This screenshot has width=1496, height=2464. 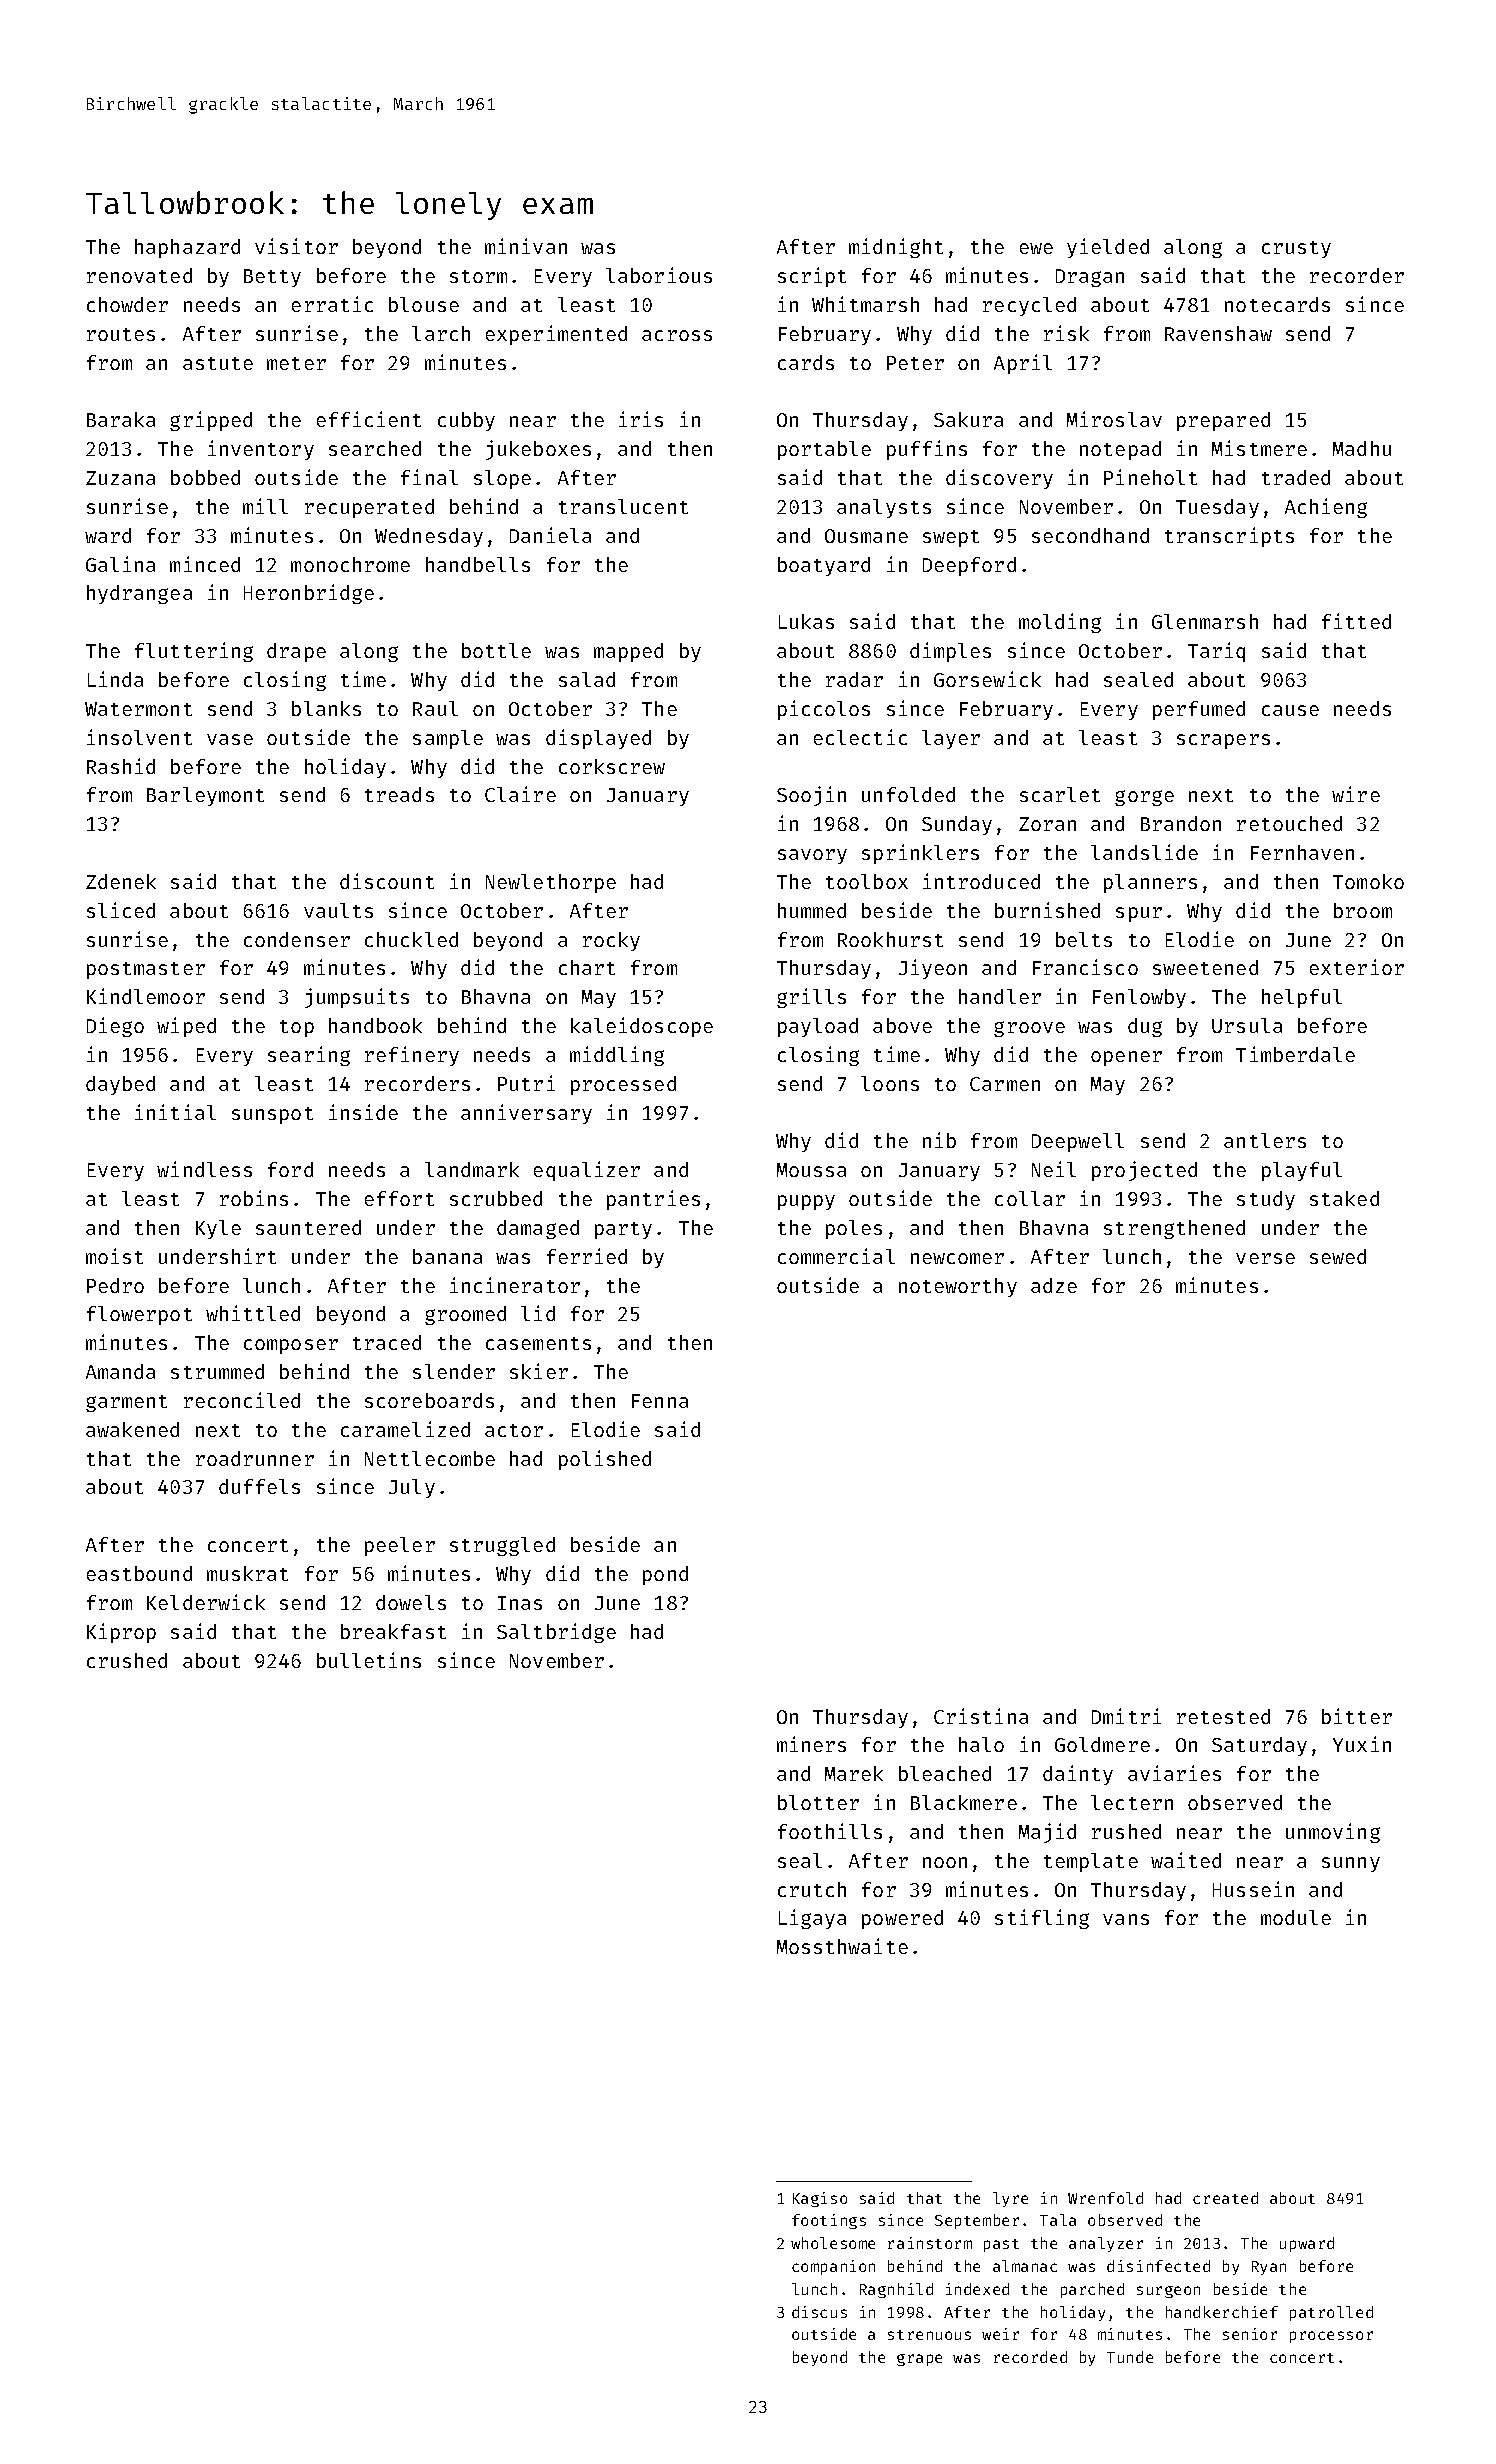 I want to click on renovated, so click(x=139, y=275).
